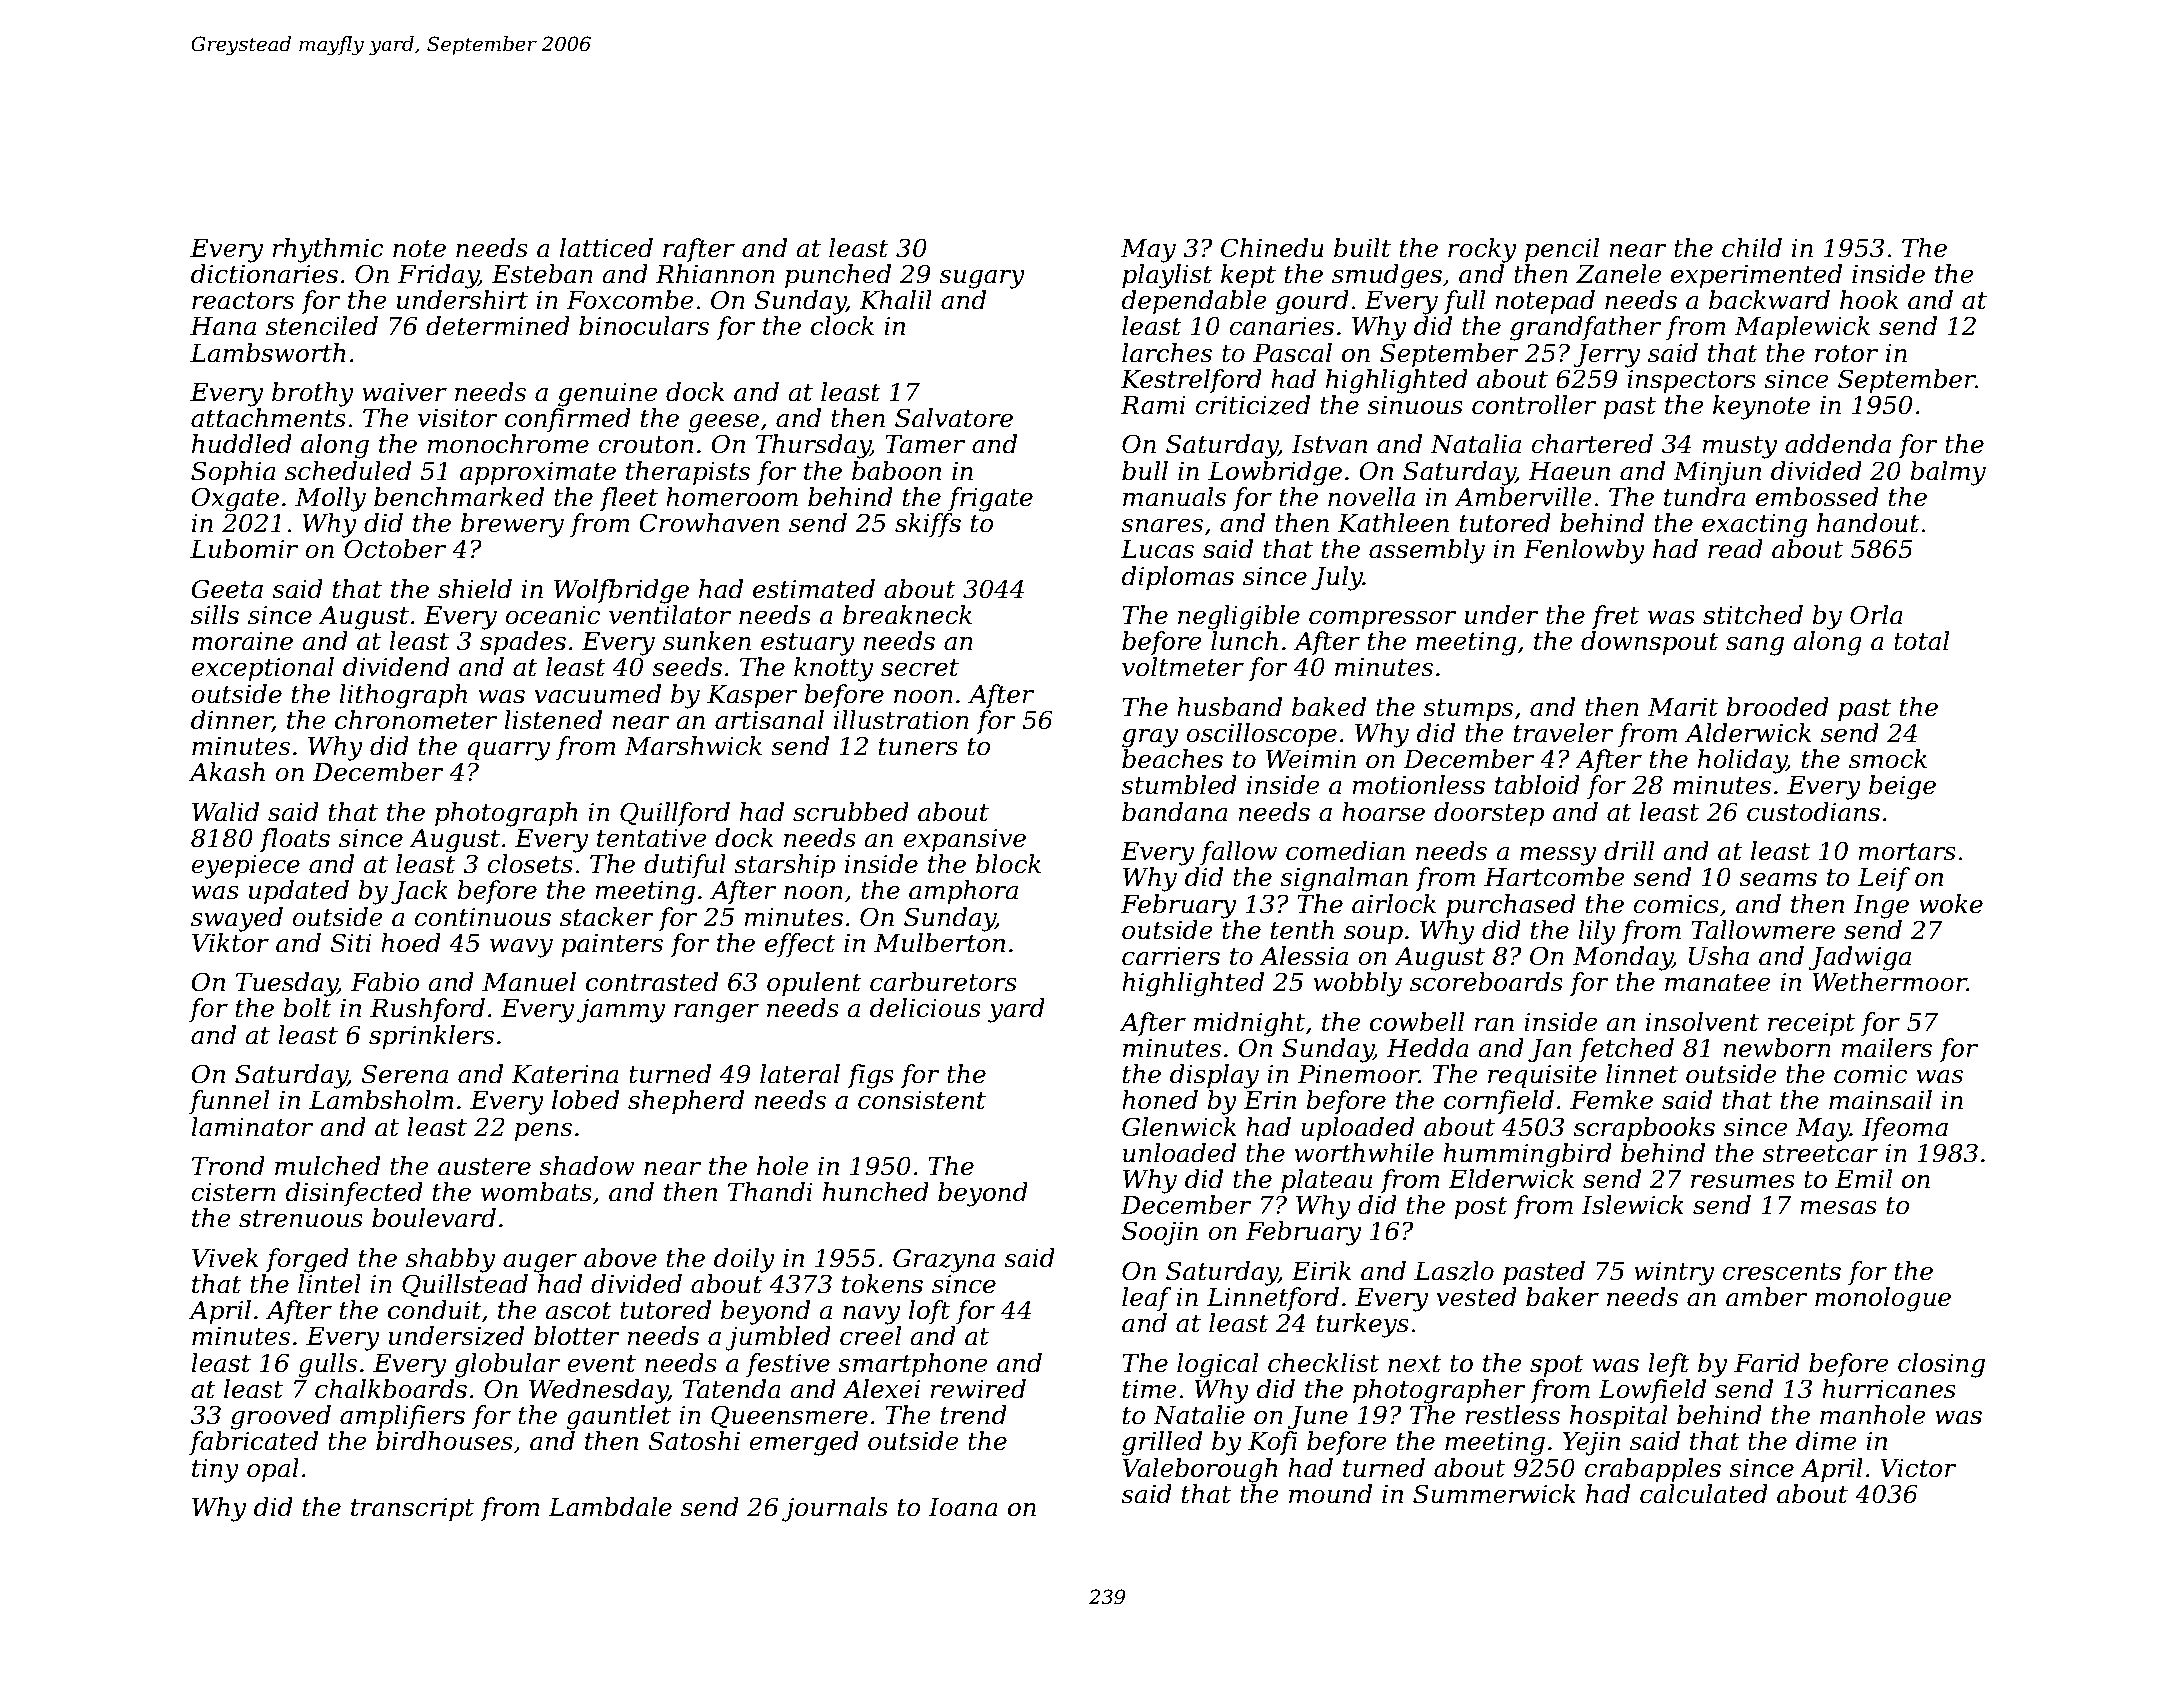 This screenshot has width=2178, height=1683. I want to click on Tuesday, so click(287, 984).
